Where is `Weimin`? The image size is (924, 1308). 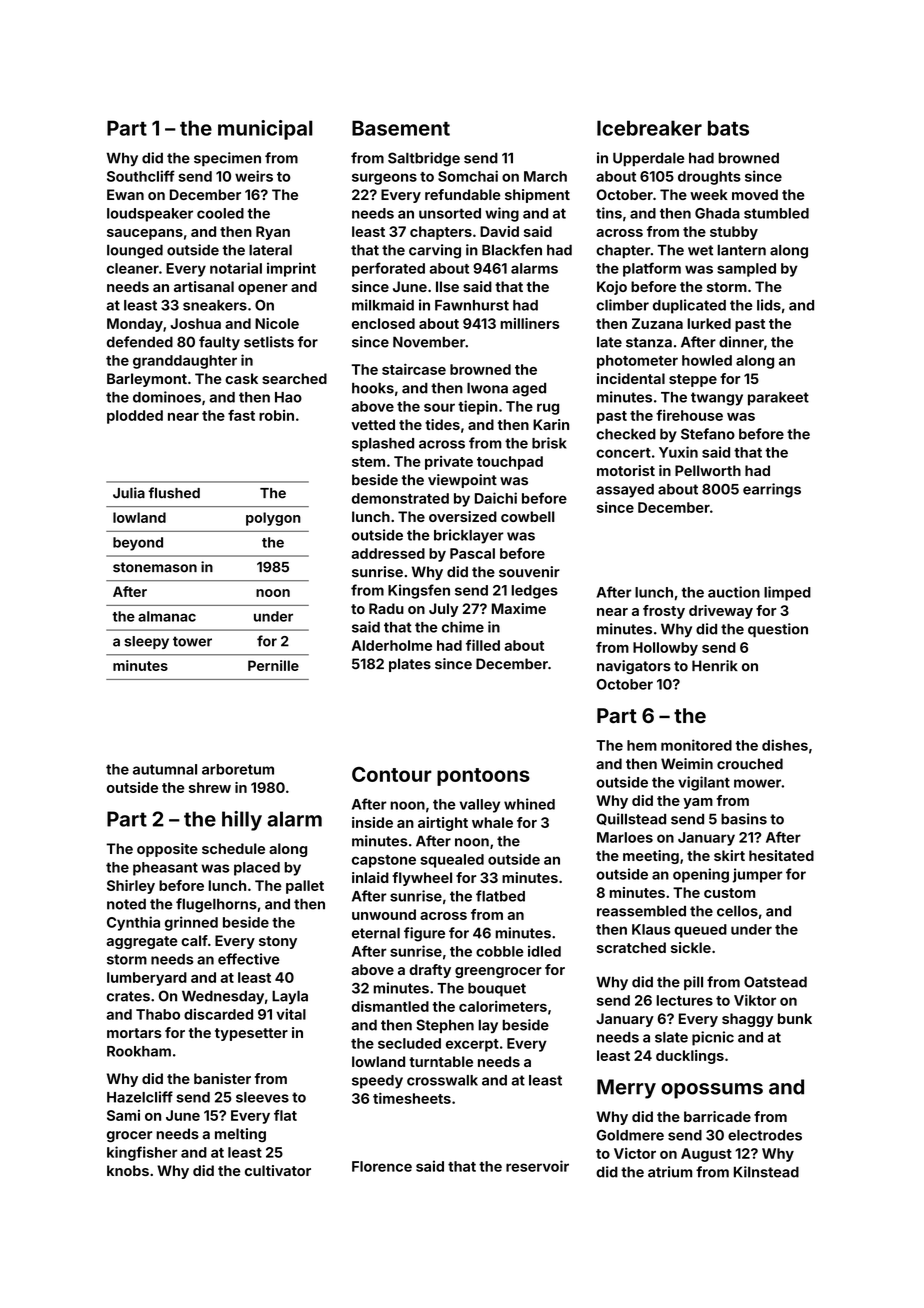 Weimin is located at coordinates (687, 764).
